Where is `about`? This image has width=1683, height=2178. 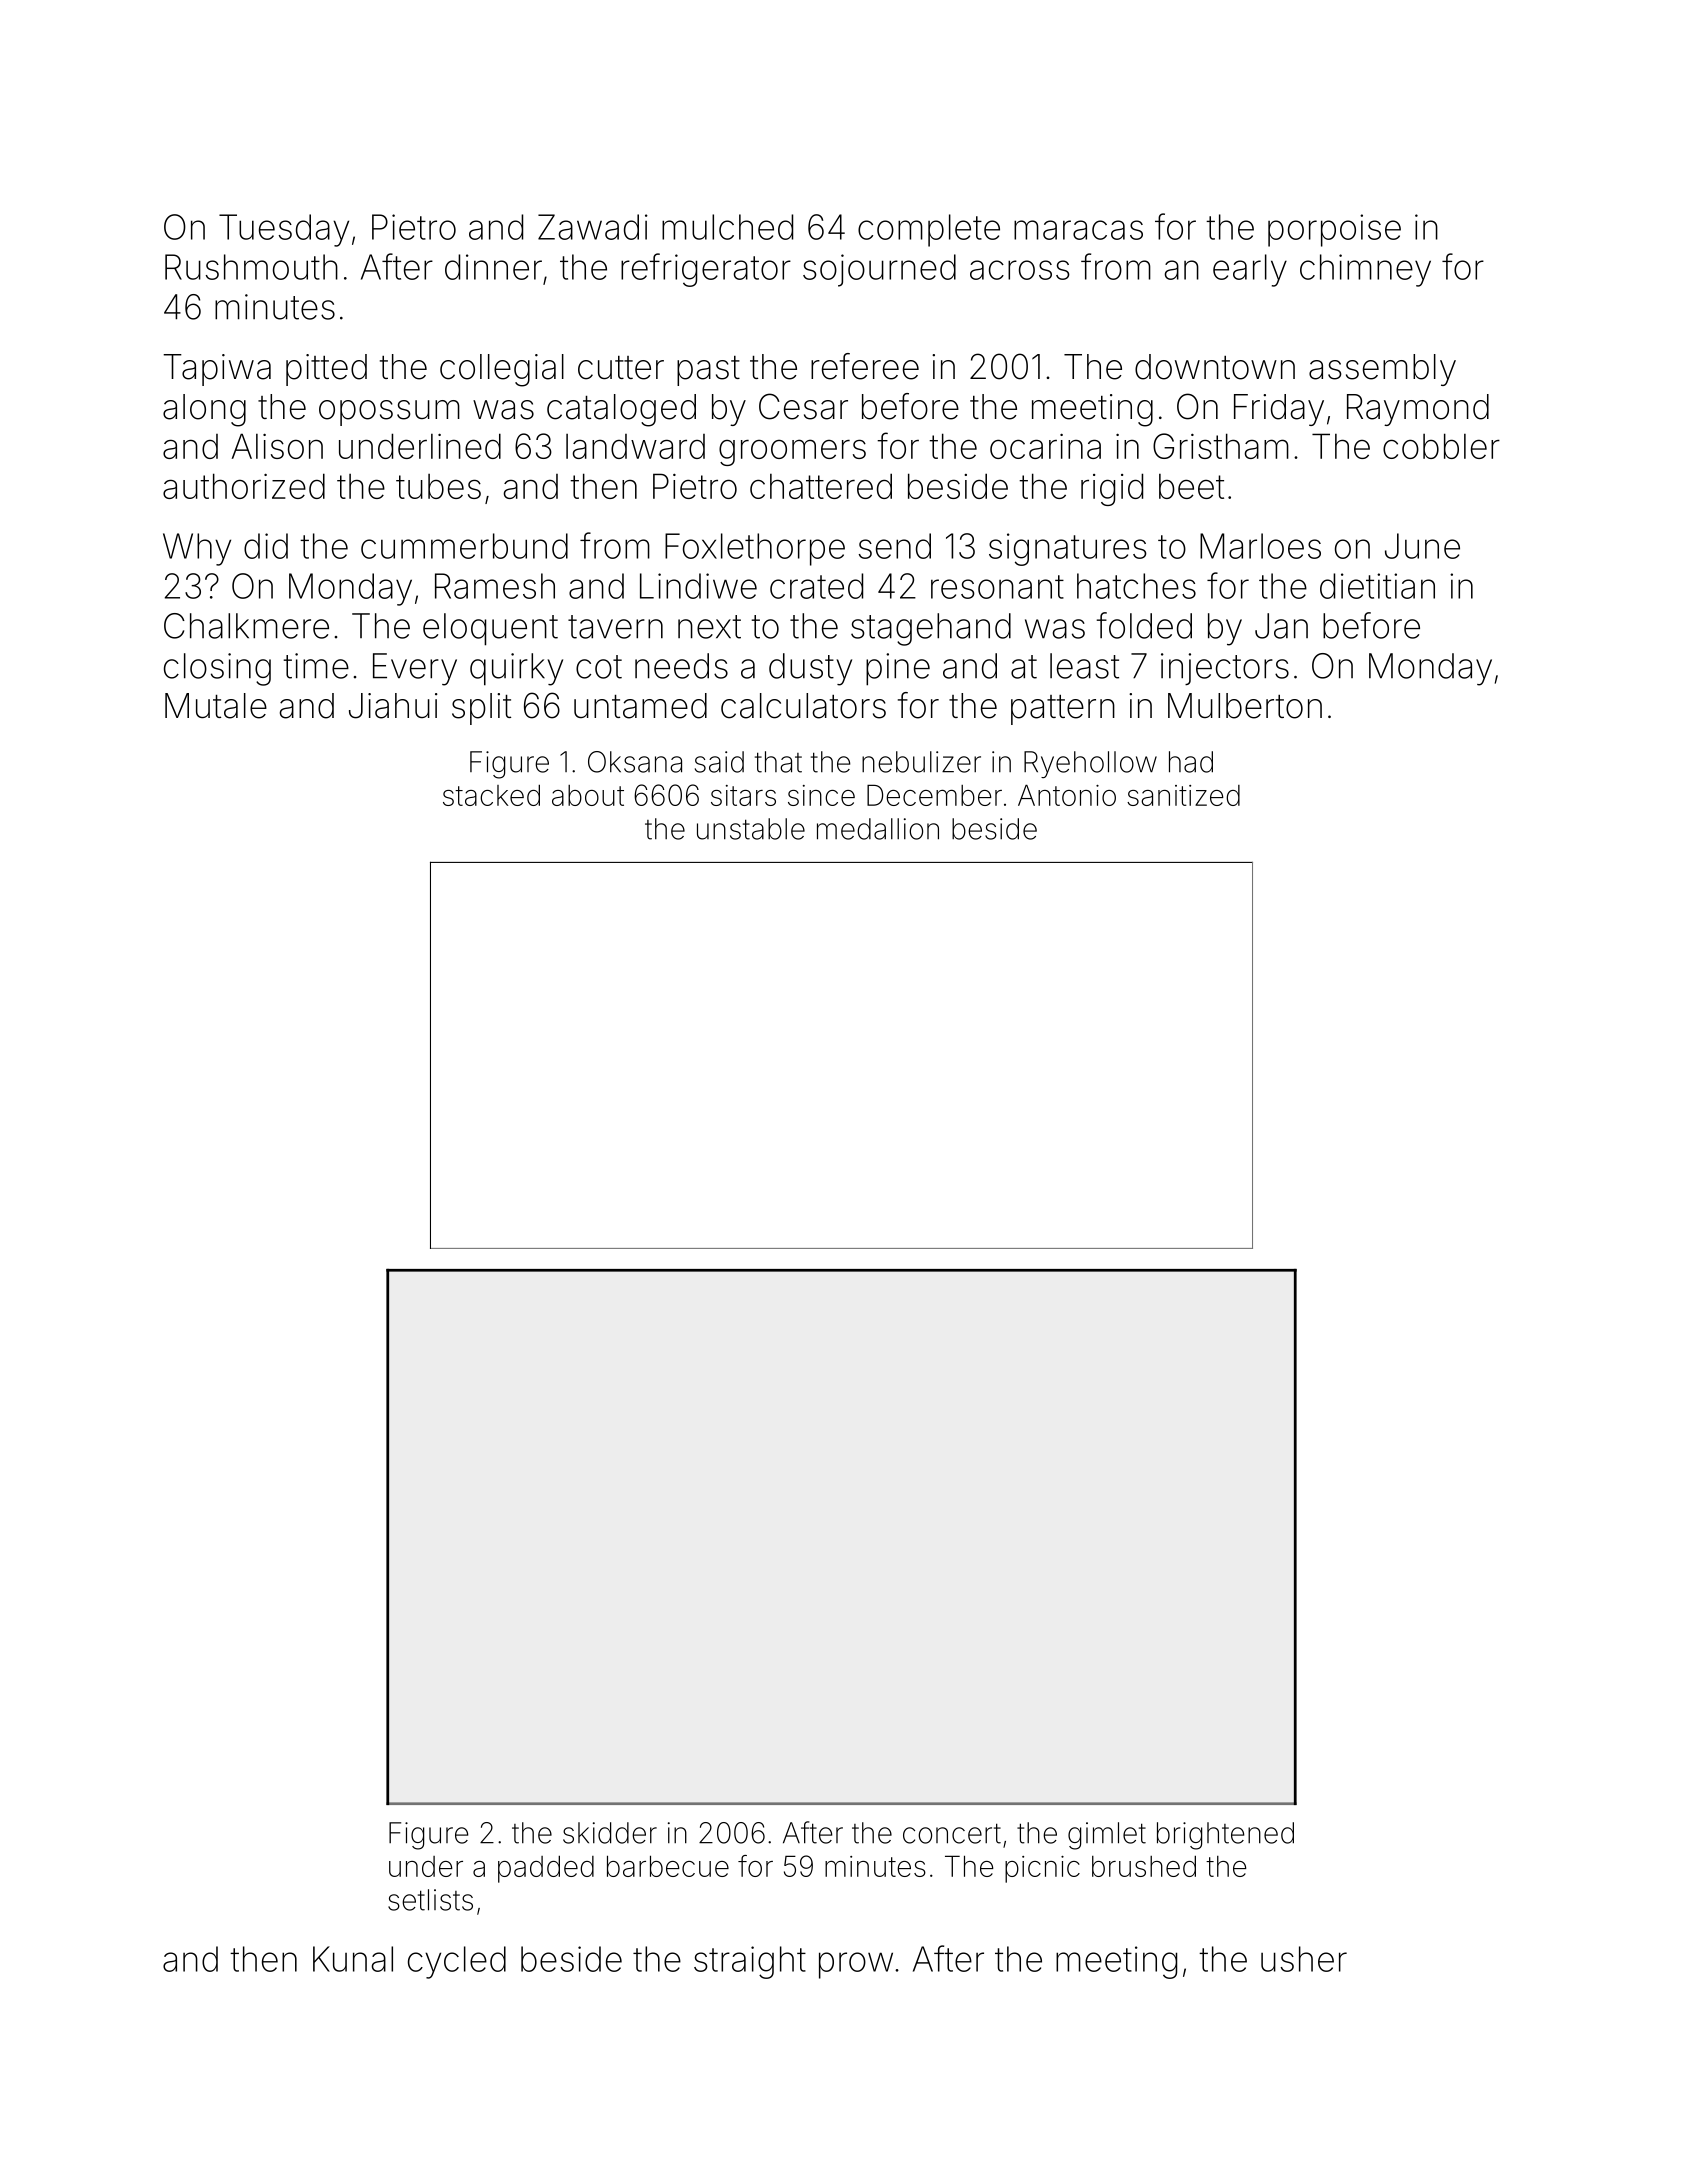 about is located at coordinates (588, 795).
